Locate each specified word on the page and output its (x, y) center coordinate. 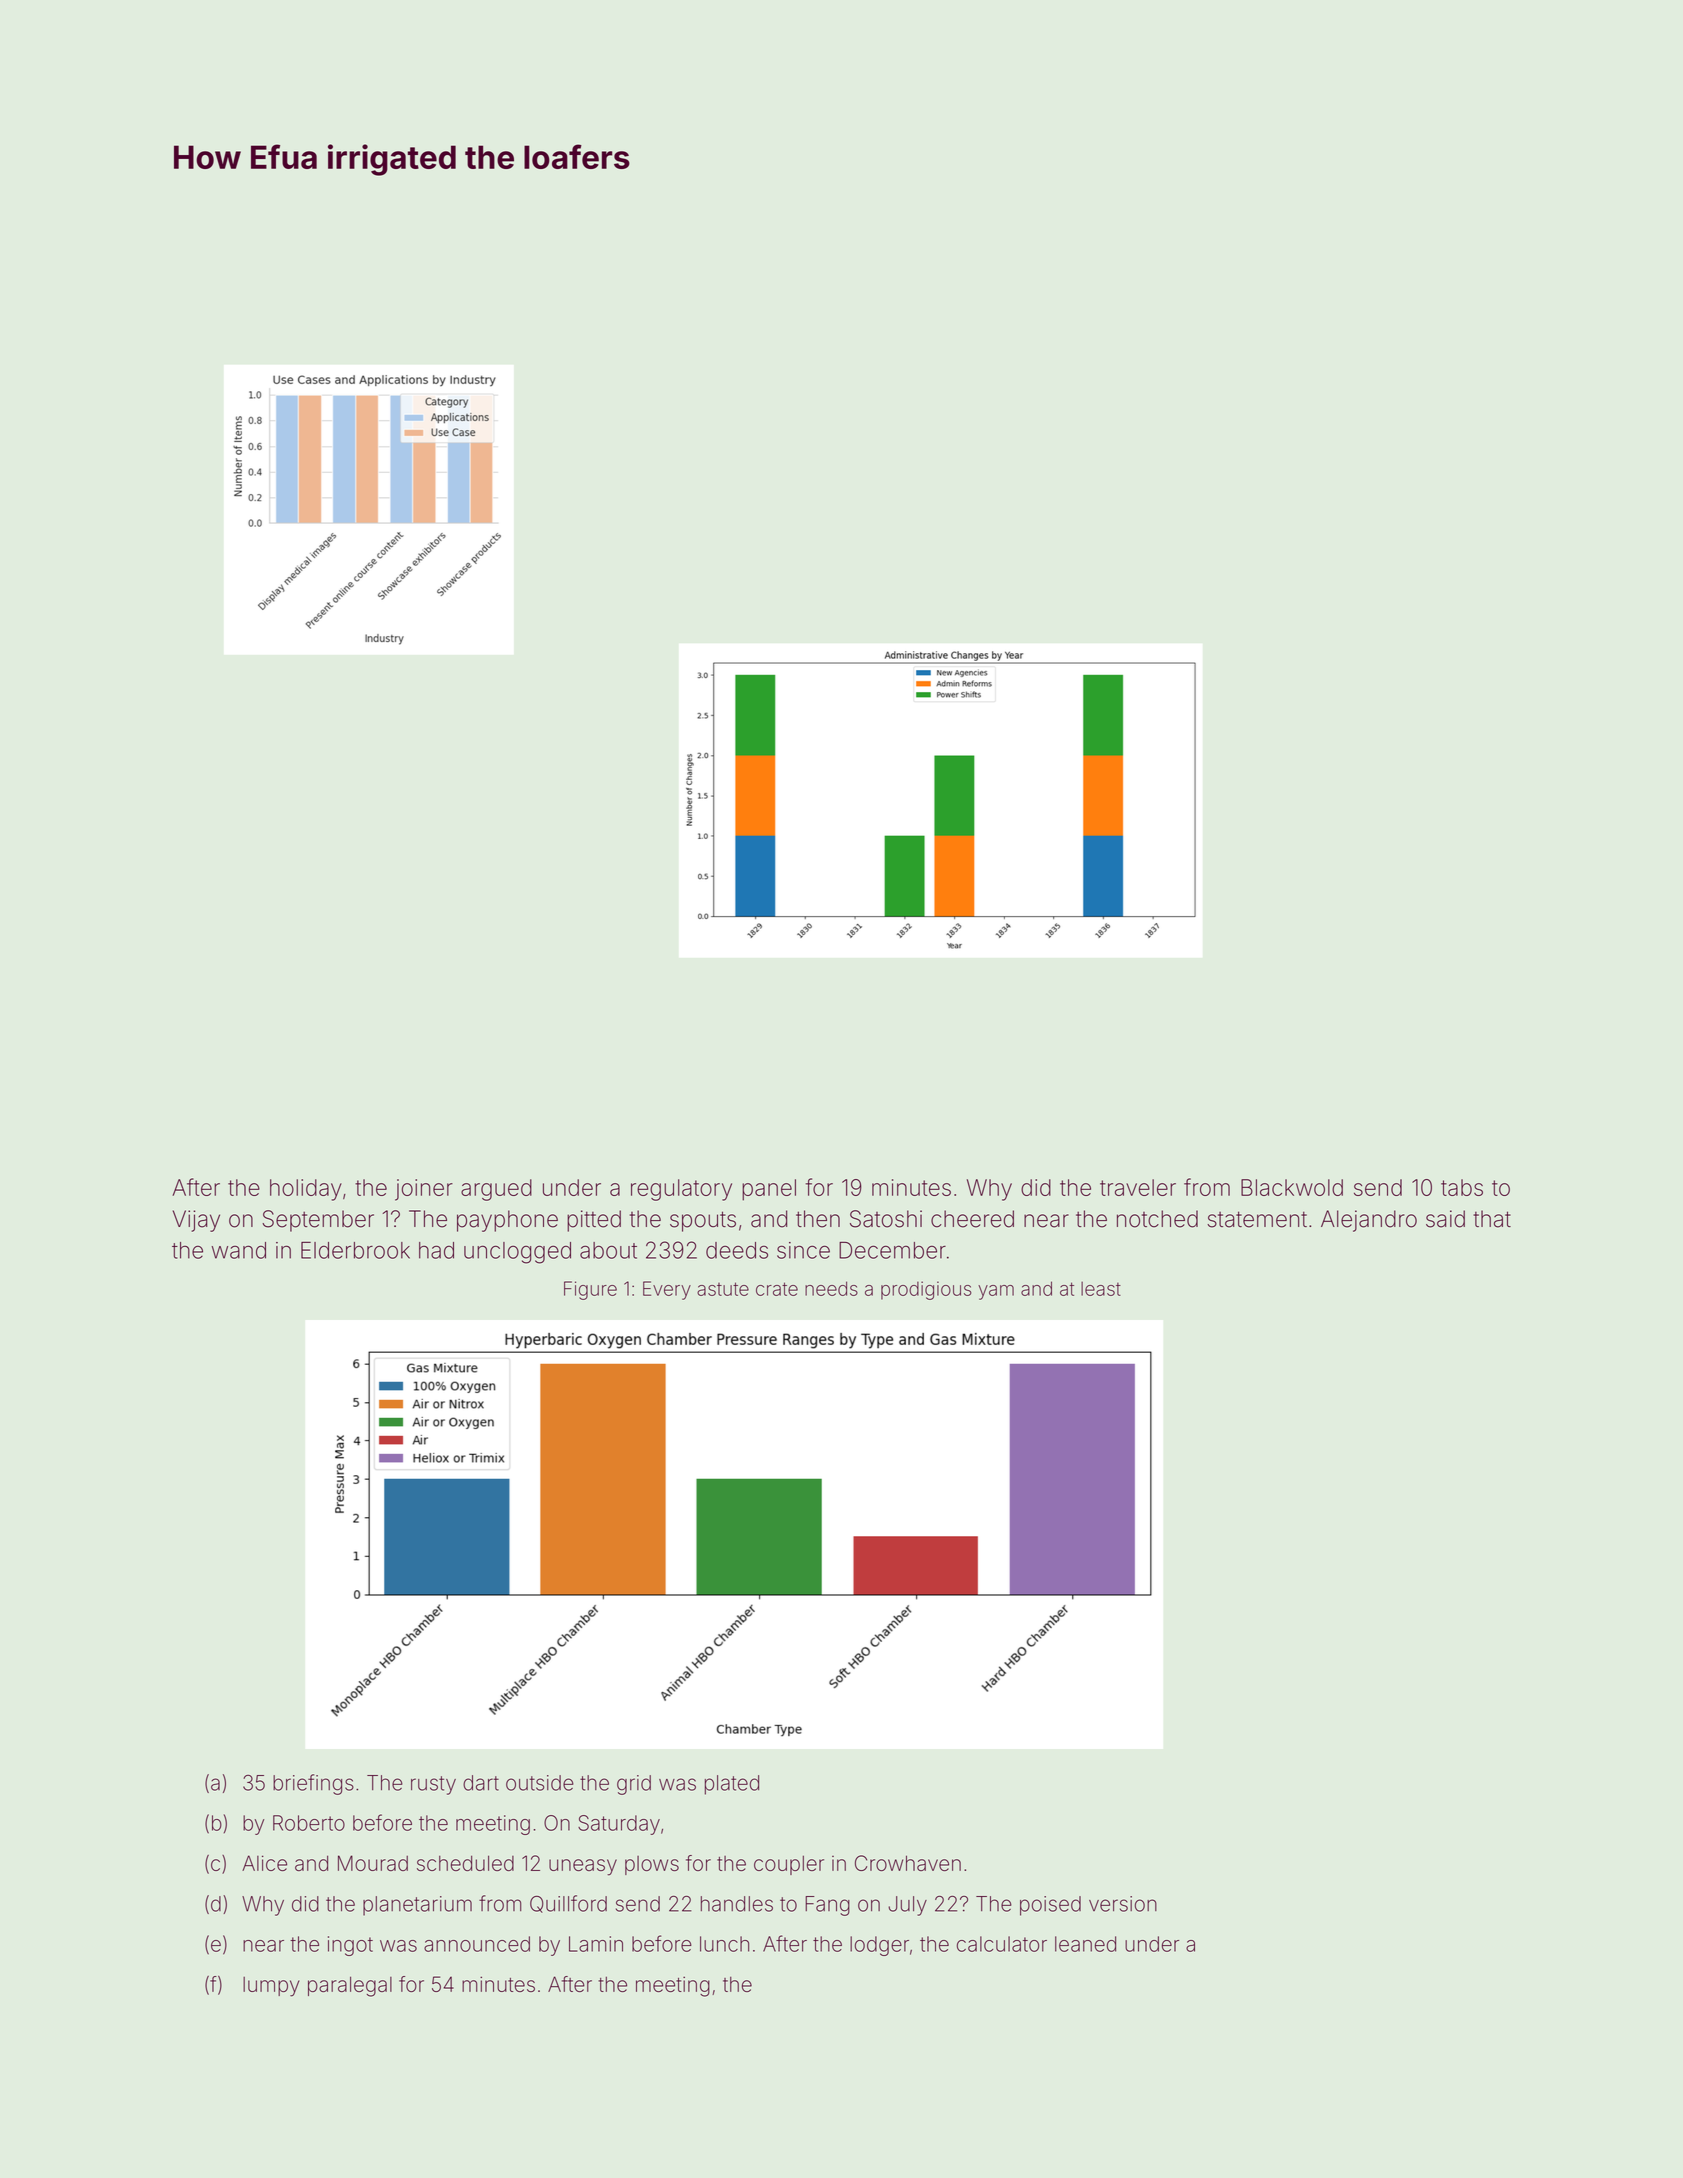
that (1492, 1219)
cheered (972, 1219)
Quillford (568, 1904)
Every (667, 1290)
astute (723, 1289)
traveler (1138, 1187)
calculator (1002, 1944)
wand (239, 1250)
